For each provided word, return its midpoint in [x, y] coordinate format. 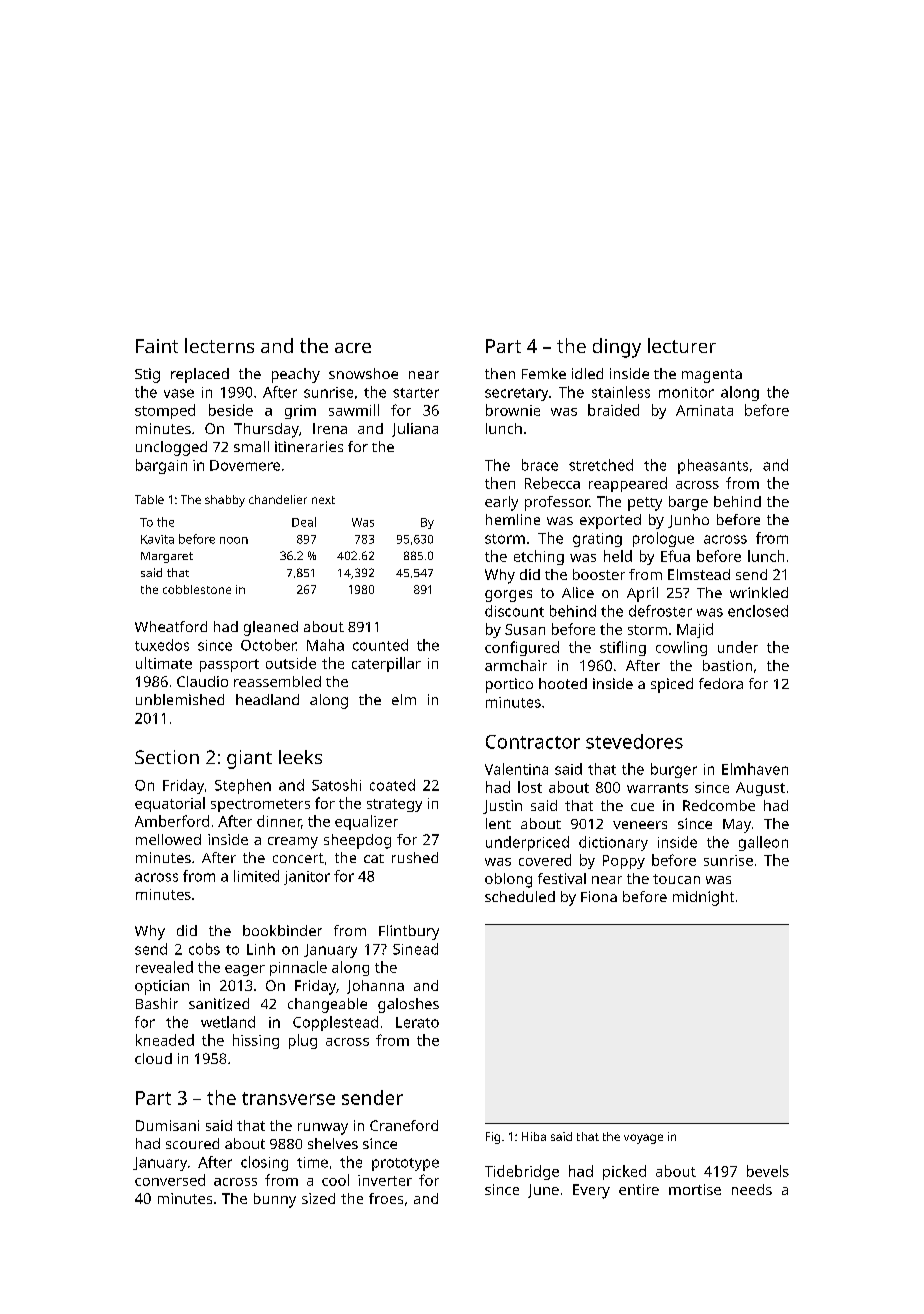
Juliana [415, 430]
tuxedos [162, 645]
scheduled [520, 896]
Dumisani [167, 1125]
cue [642, 807]
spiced [672, 685]
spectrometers [260, 805]
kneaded [165, 1040]
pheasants [713, 466]
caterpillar [386, 664]
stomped [165, 411]
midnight [703, 898]
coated [392, 785]
